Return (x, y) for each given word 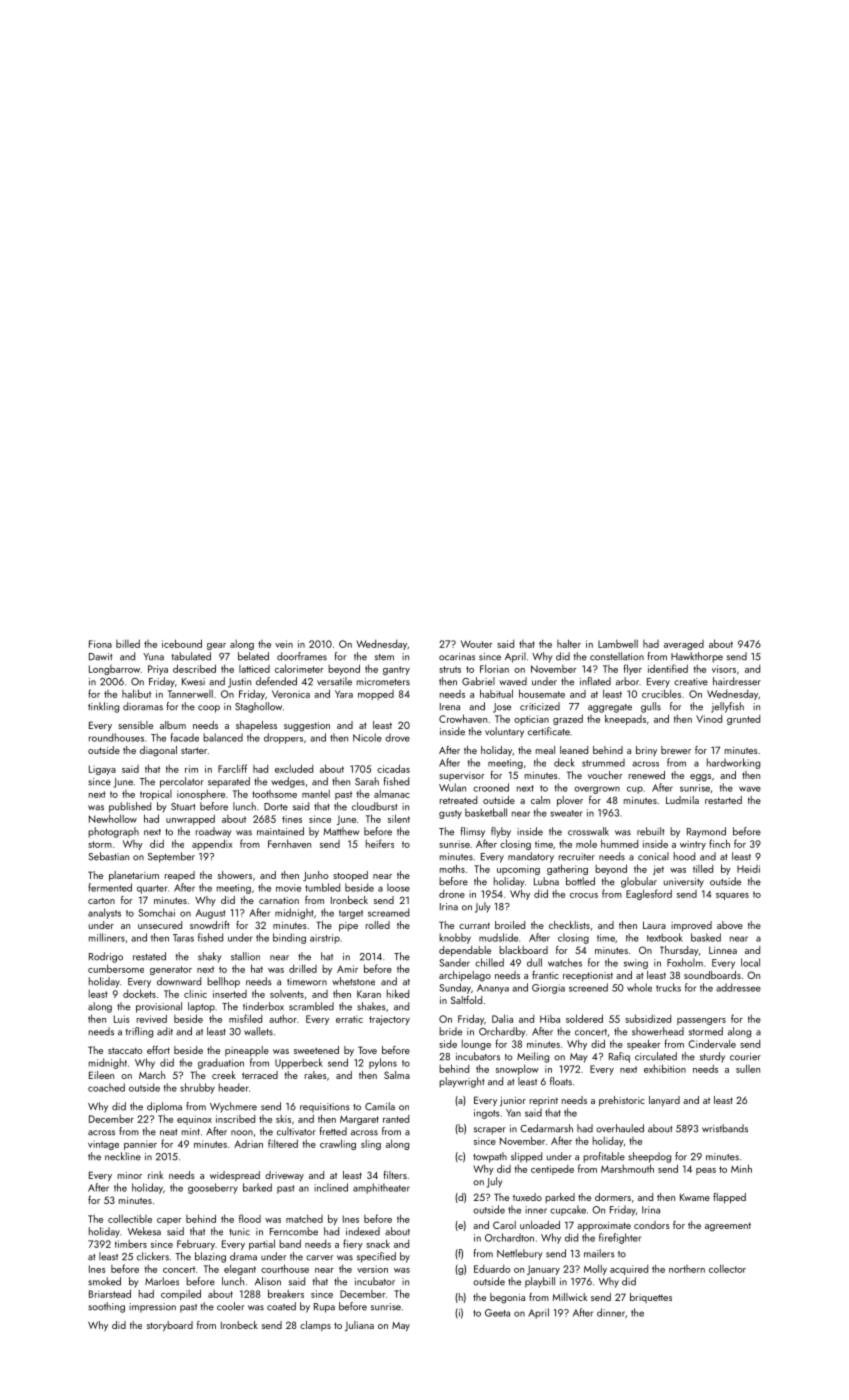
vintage (103, 1145)
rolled (378, 925)
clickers (153, 1256)
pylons (383, 1063)
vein (284, 644)
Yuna (153, 657)
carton (101, 900)
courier (745, 1057)
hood (684, 856)
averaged (684, 645)
